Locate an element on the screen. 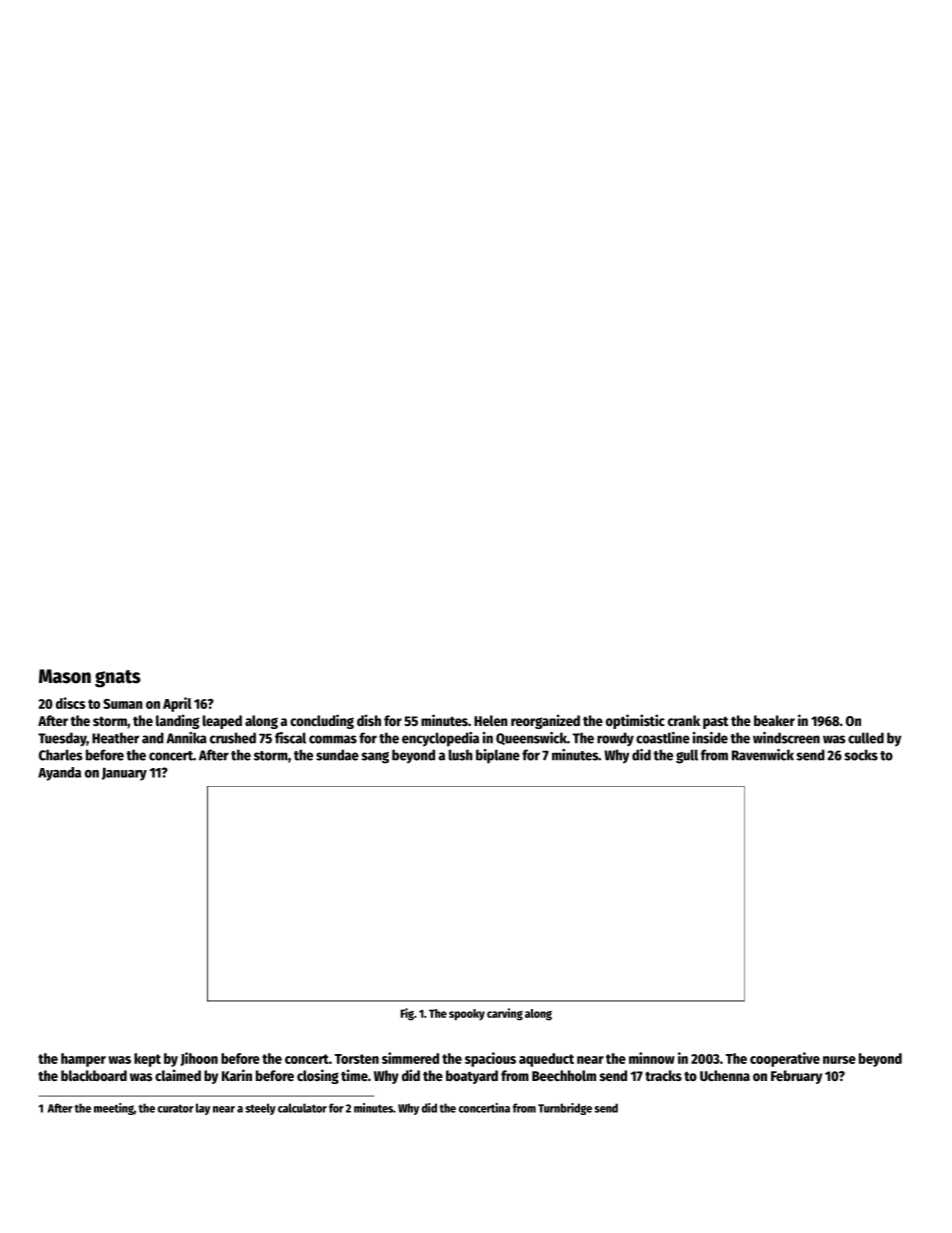 This screenshot has width=952, height=1233. gull is located at coordinates (687, 756).
